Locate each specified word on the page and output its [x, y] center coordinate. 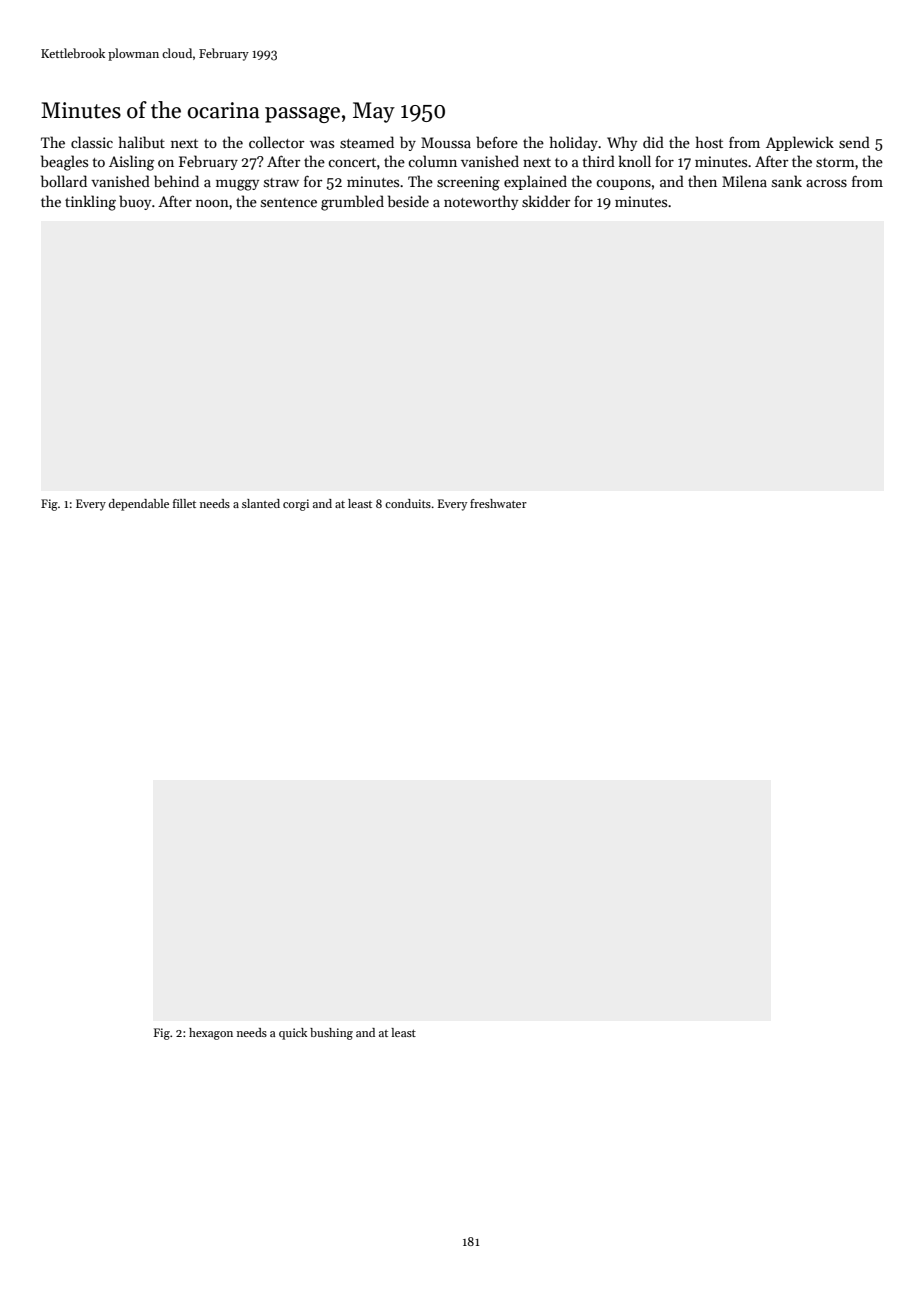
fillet [184, 503]
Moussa [446, 142]
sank [787, 181]
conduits [408, 503]
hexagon [211, 1034]
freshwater [498, 503]
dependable [139, 505]
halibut [142, 142]
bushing [331, 1034]
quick [293, 1034]
